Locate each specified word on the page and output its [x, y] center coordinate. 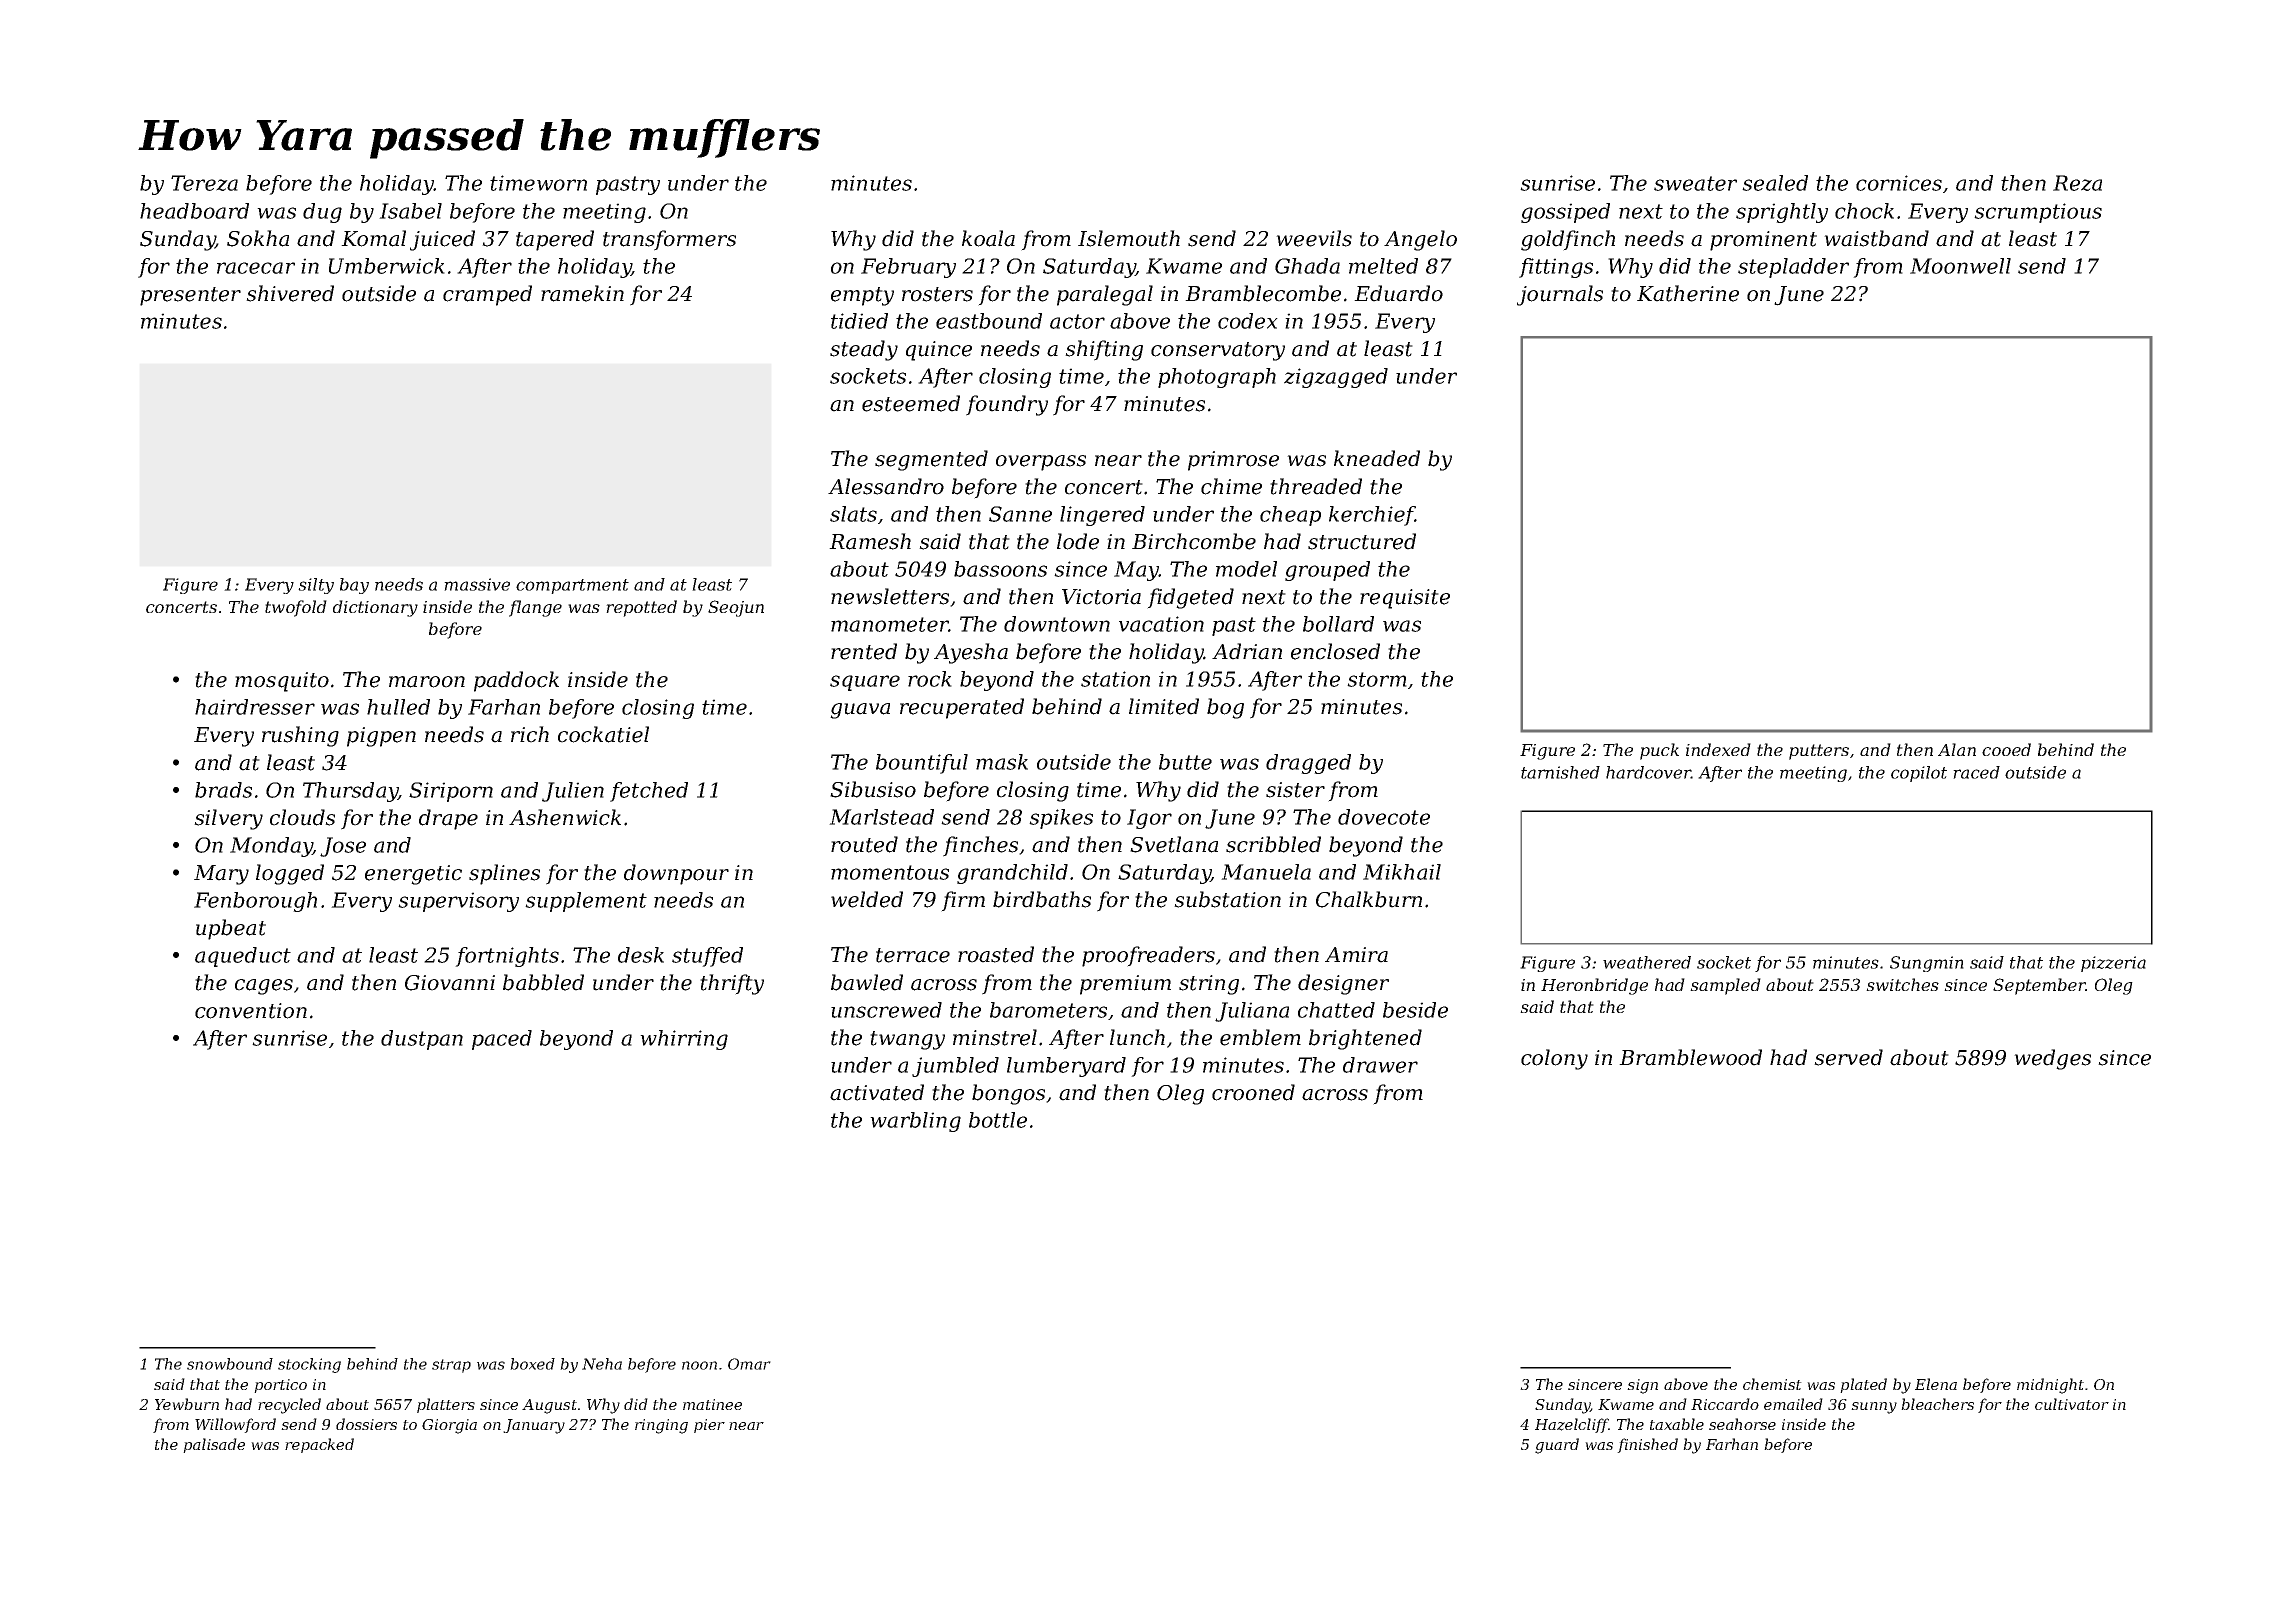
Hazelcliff [1572, 1425]
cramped [487, 295]
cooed [2006, 749]
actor [1077, 321]
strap [451, 1366]
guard [1557, 1446]
